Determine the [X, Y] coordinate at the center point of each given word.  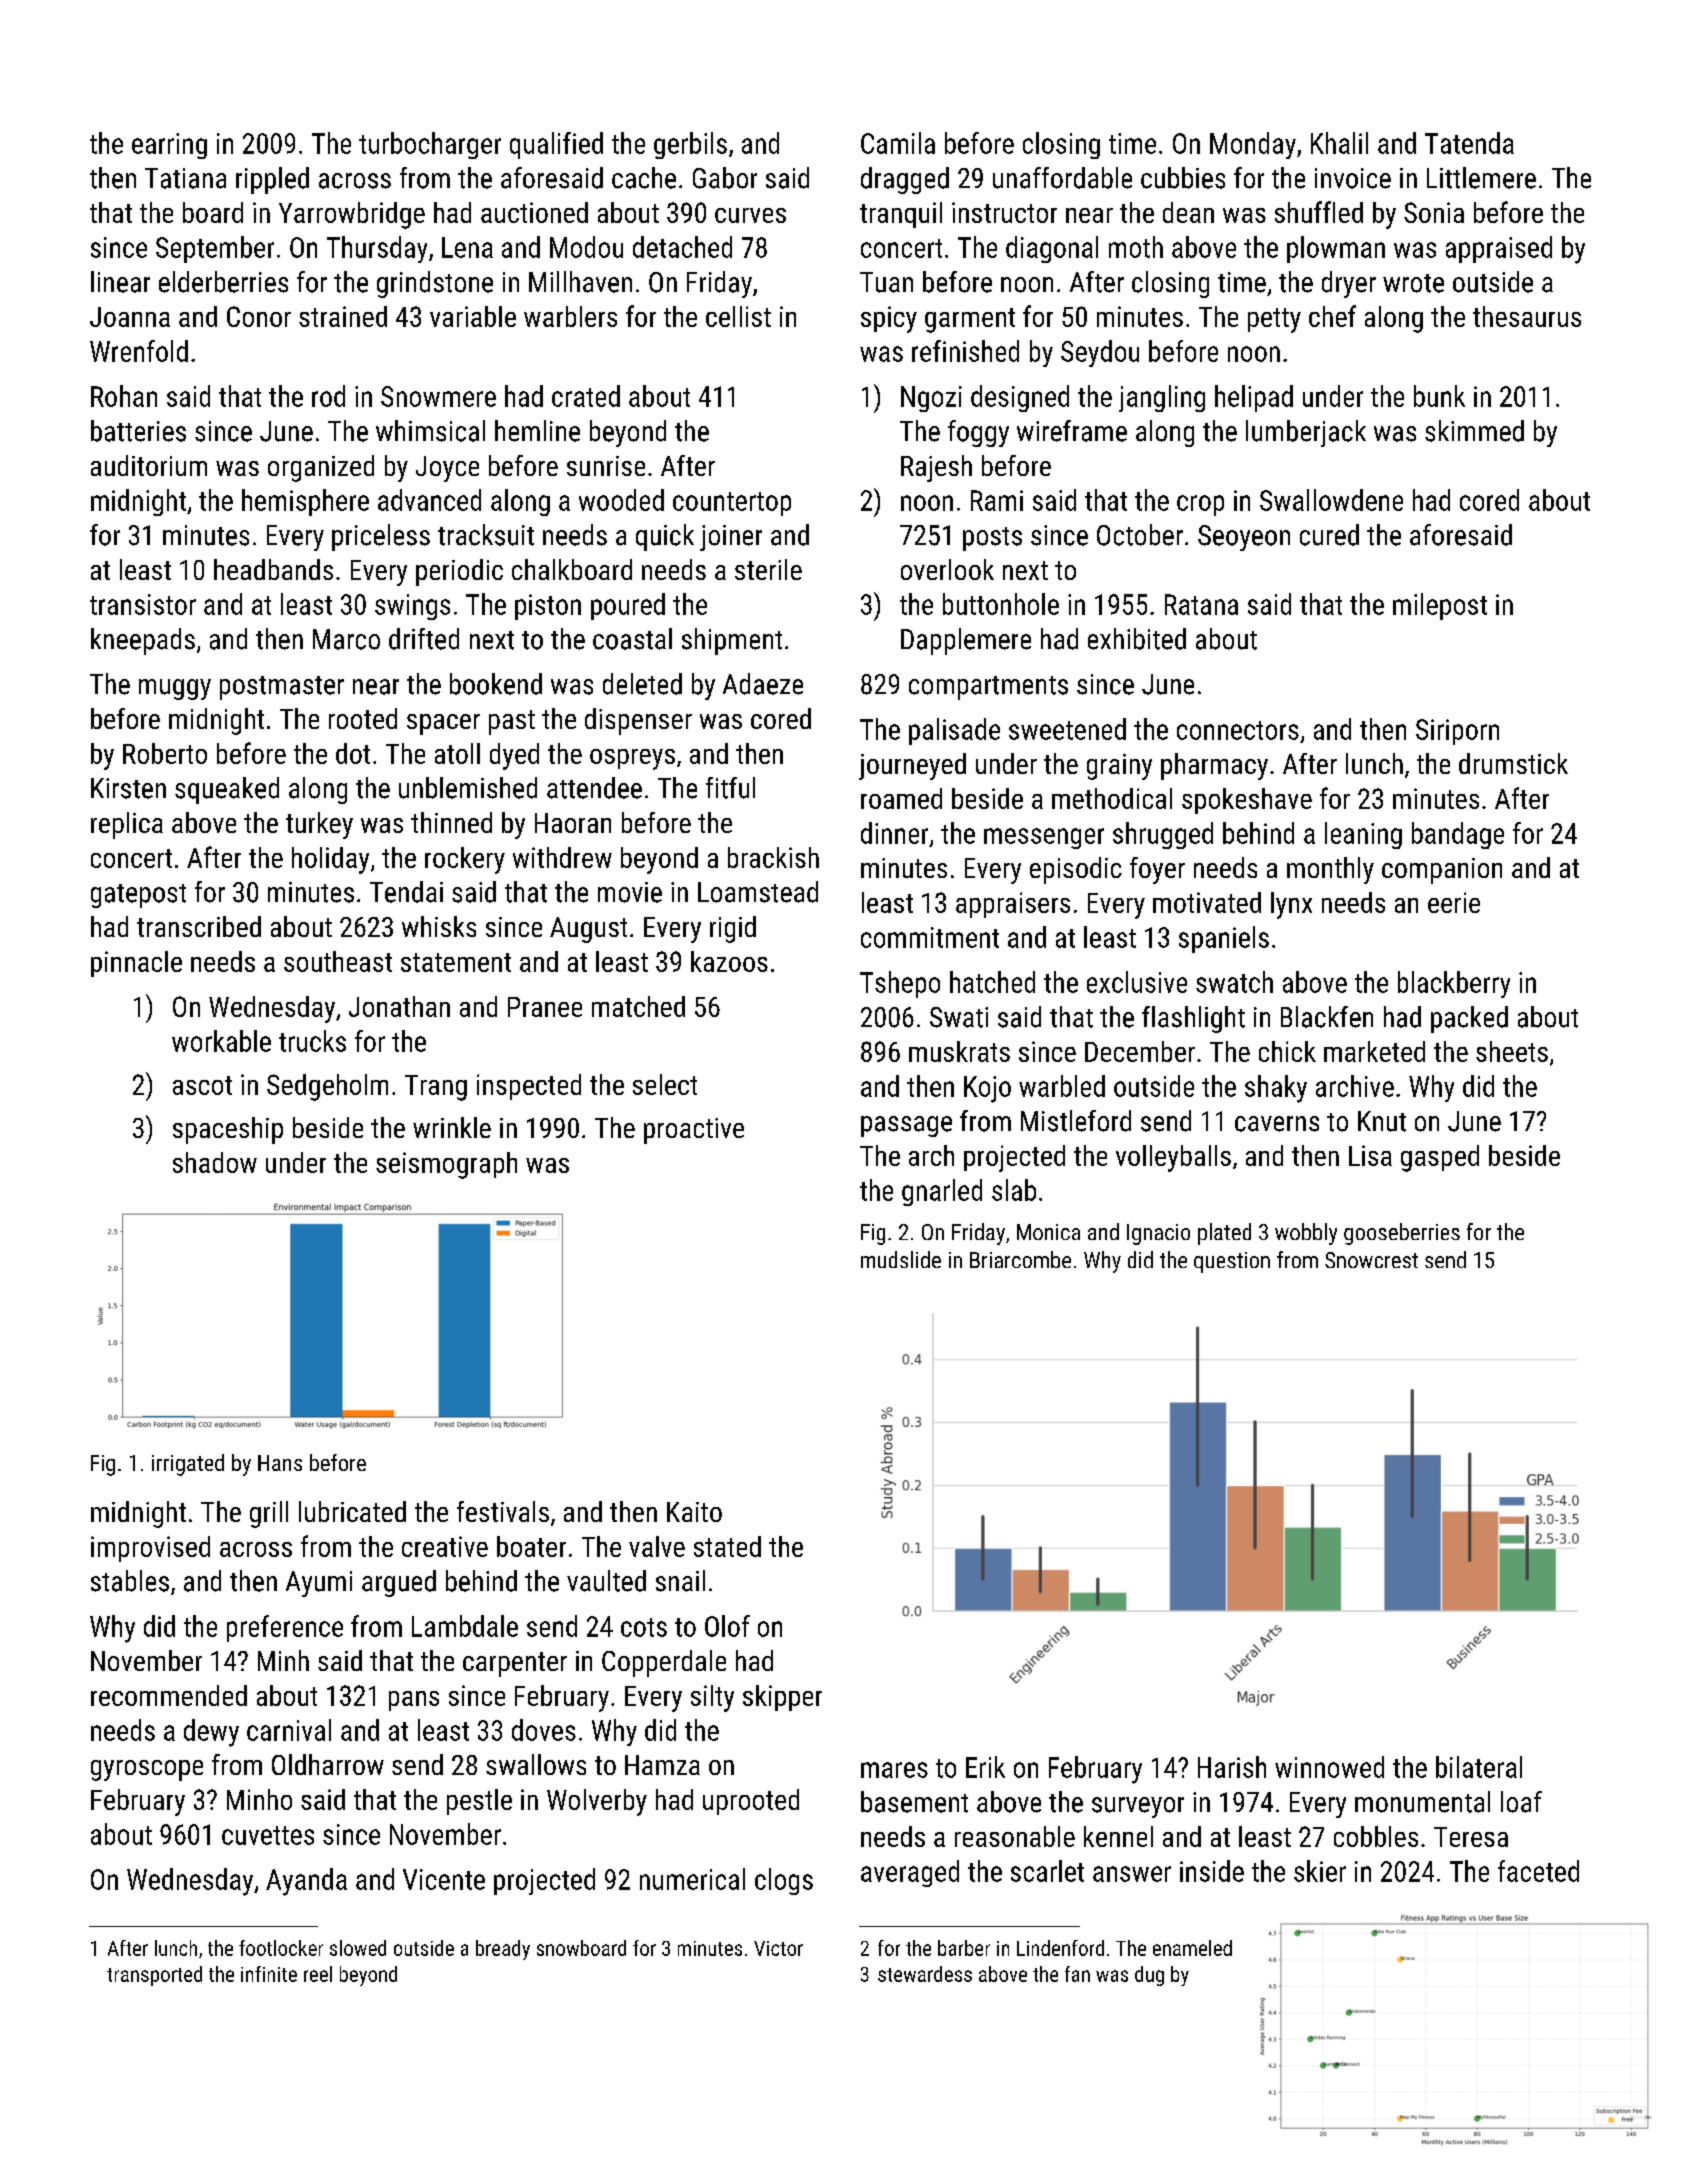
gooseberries [1402, 1234]
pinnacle [136, 964]
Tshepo [900, 984]
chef [1332, 316]
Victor [778, 1948]
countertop [732, 504]
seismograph [446, 1165]
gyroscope [147, 1770]
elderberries [223, 282]
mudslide [901, 1259]
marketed [1374, 1051]
